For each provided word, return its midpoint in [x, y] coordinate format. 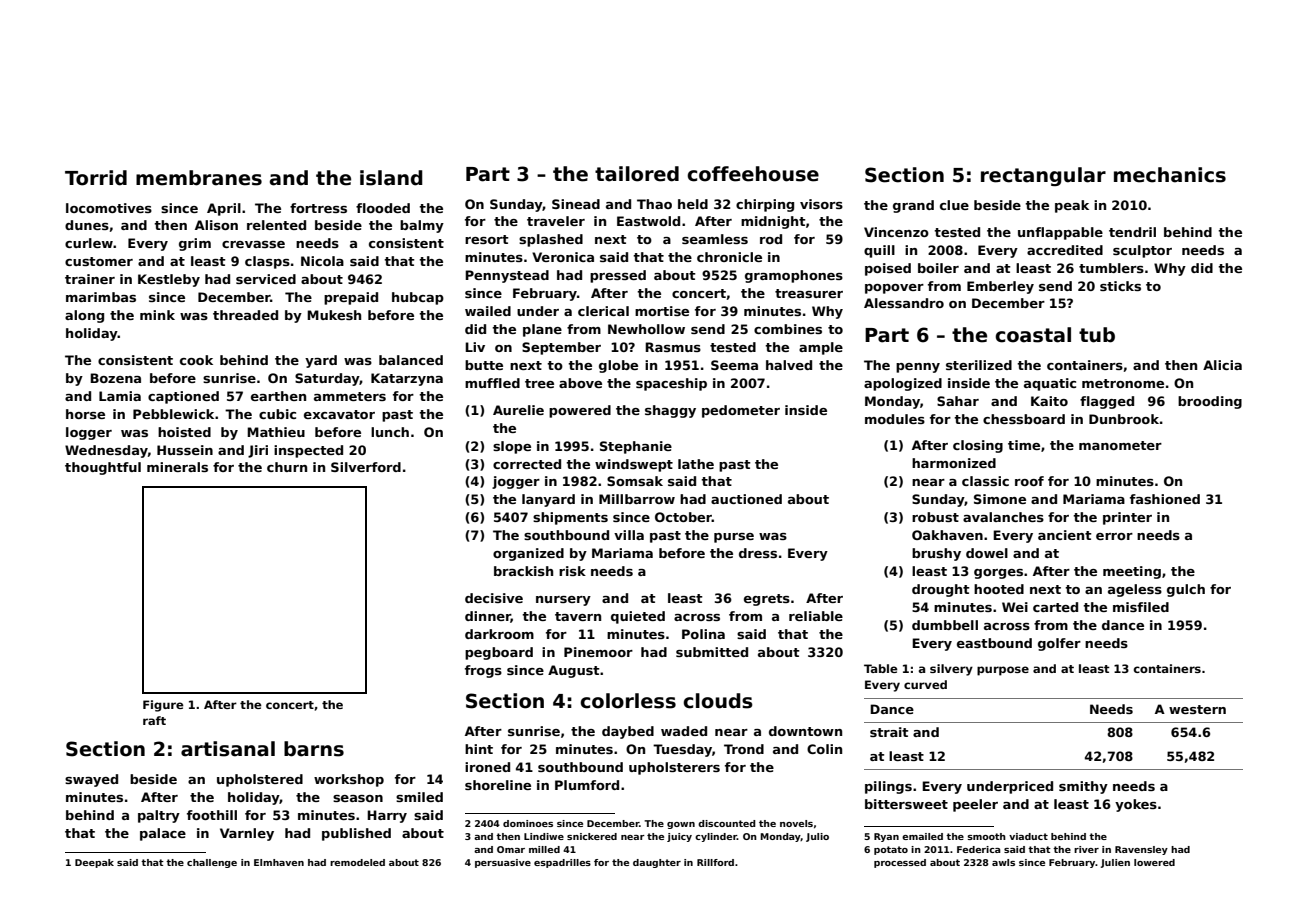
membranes [199, 178]
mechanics [1170, 175]
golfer [1059, 644]
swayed [91, 780]
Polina [703, 634]
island [391, 178]
